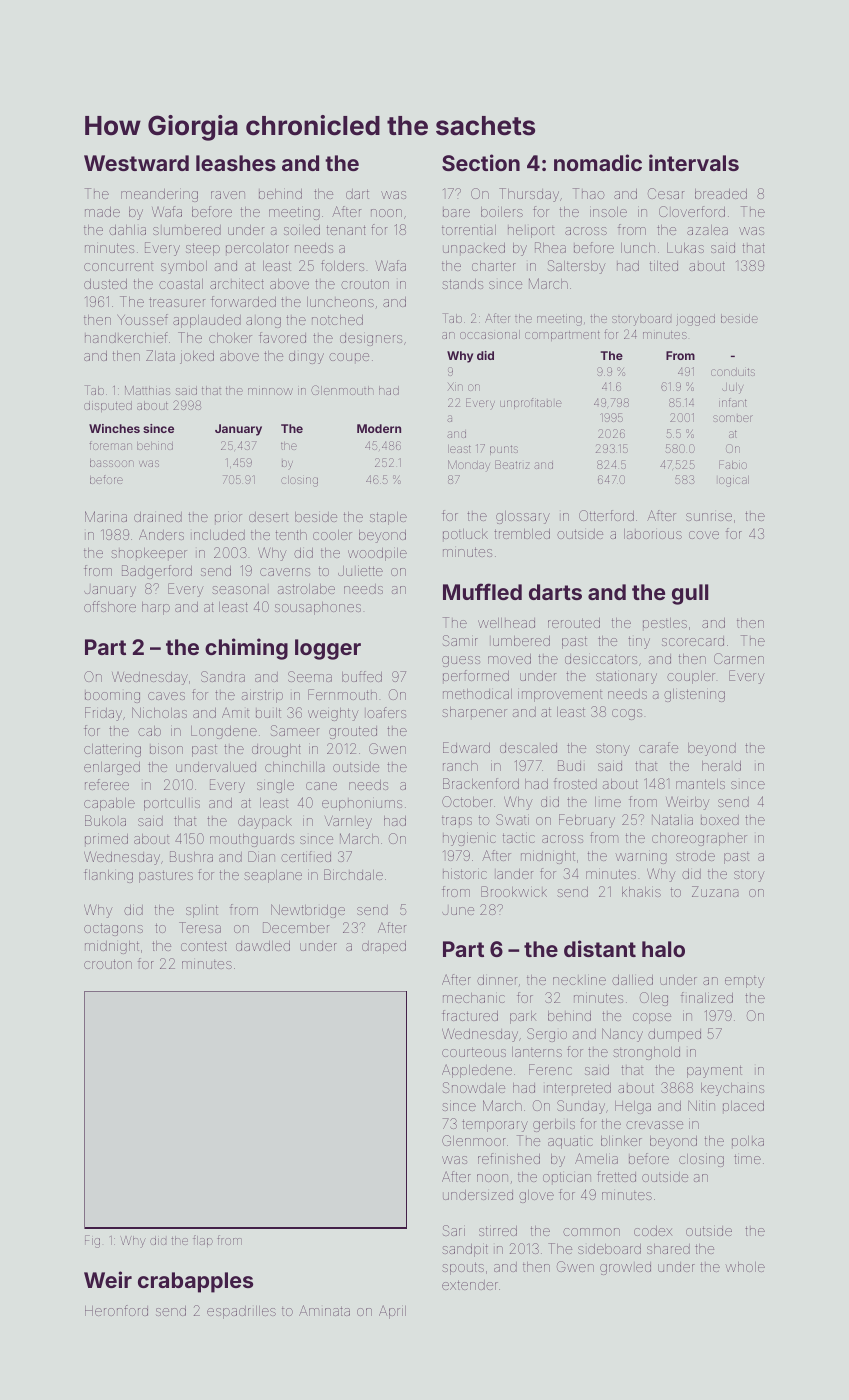 This screenshot has width=849, height=1400. Describe the element at coordinates (482, 591) in the screenshot. I see `Muffled` at that location.
